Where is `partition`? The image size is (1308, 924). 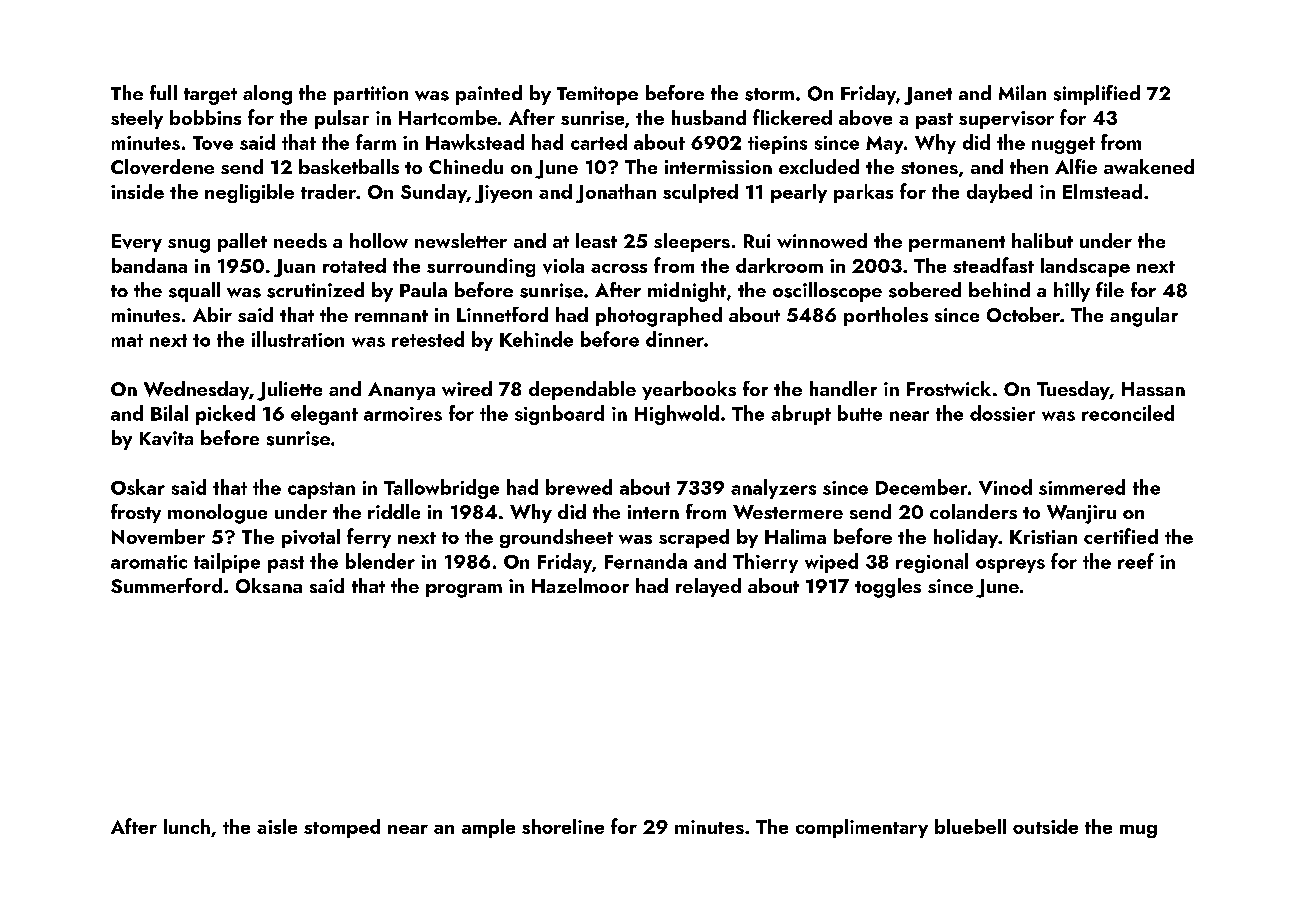 partition is located at coordinates (371, 95).
